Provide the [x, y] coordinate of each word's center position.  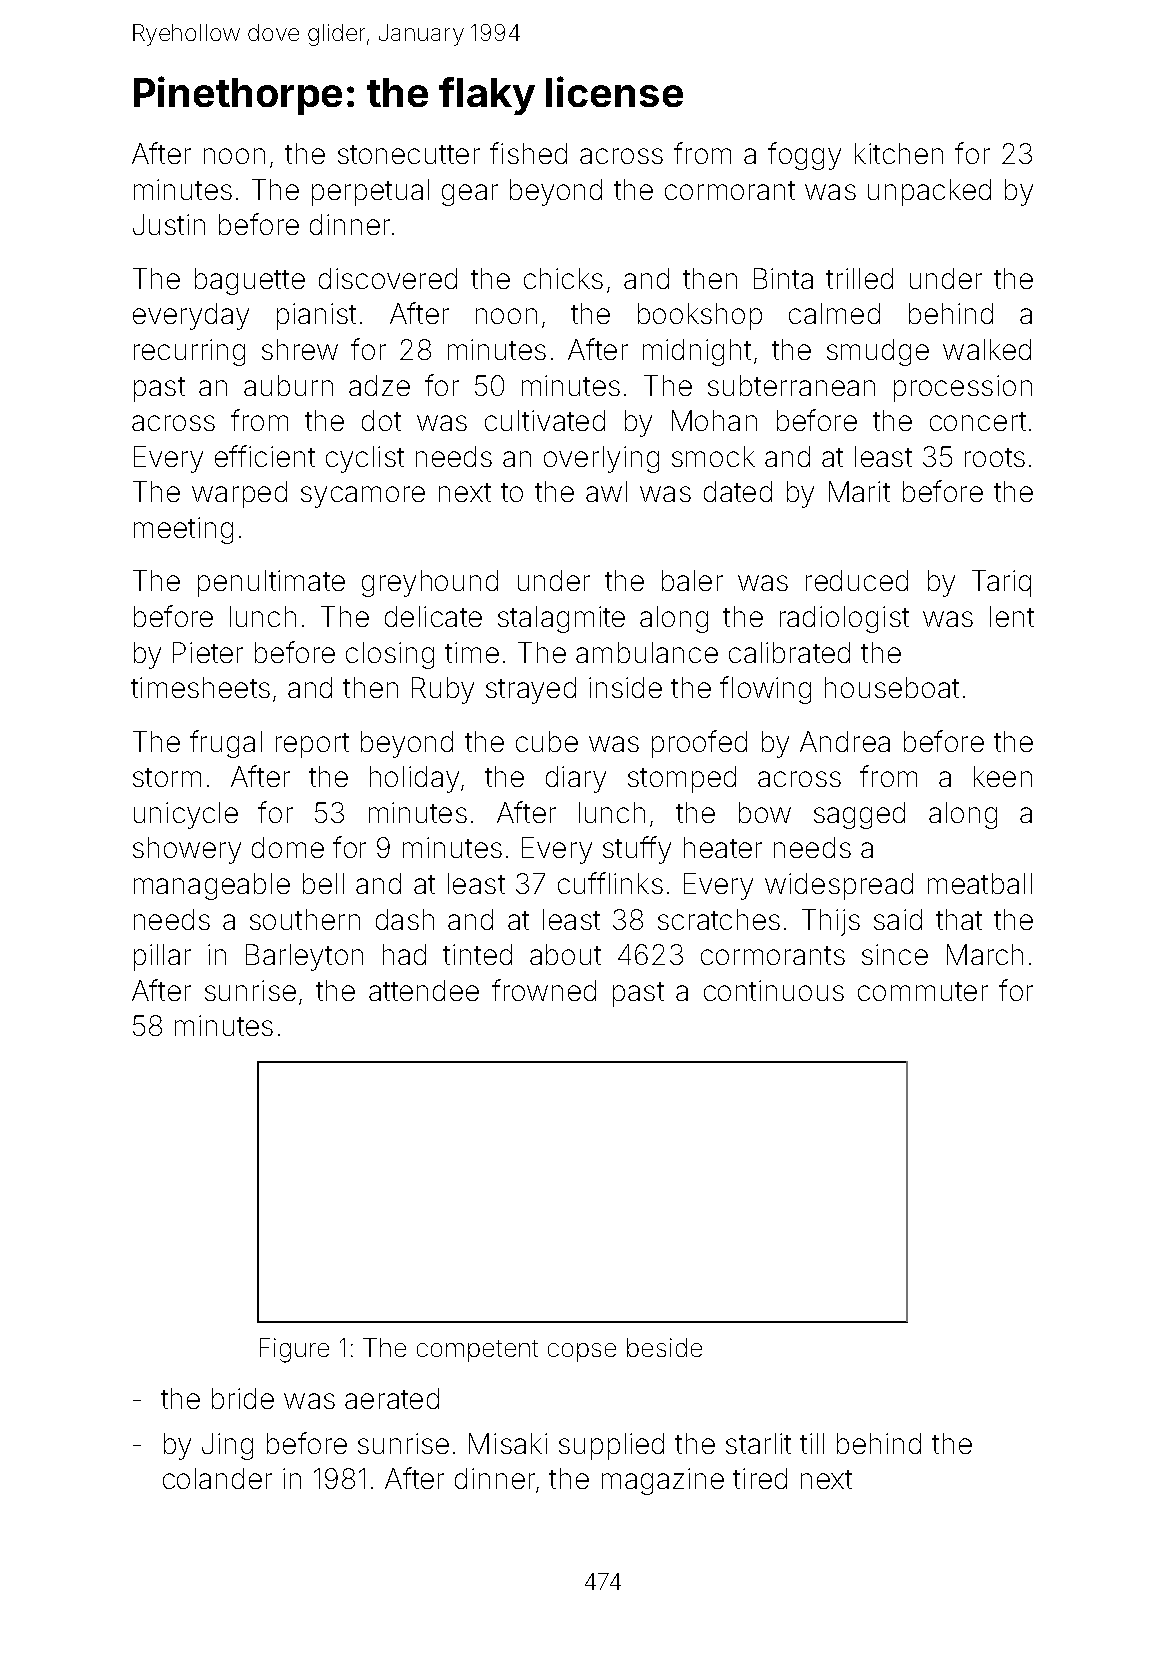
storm [167, 777]
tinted [477, 954]
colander [217, 1478]
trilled [859, 278]
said [898, 919]
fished [528, 153]
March [985, 954]
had [404, 954]
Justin [169, 224]
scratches [719, 919]
